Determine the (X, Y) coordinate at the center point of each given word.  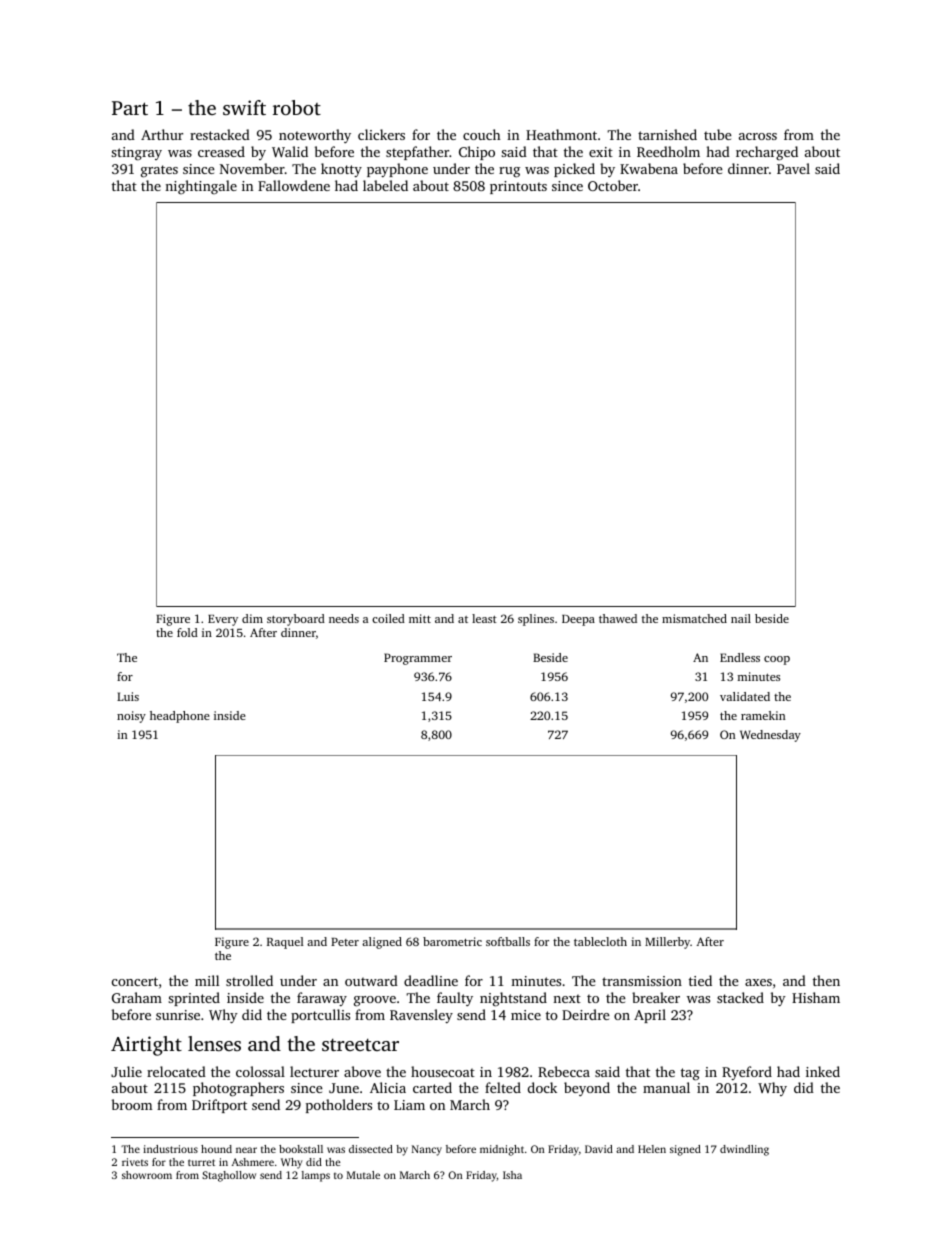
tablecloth (600, 941)
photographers (238, 1089)
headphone (180, 717)
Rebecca (564, 1071)
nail (741, 618)
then (826, 980)
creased (221, 151)
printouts (518, 187)
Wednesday (770, 736)
